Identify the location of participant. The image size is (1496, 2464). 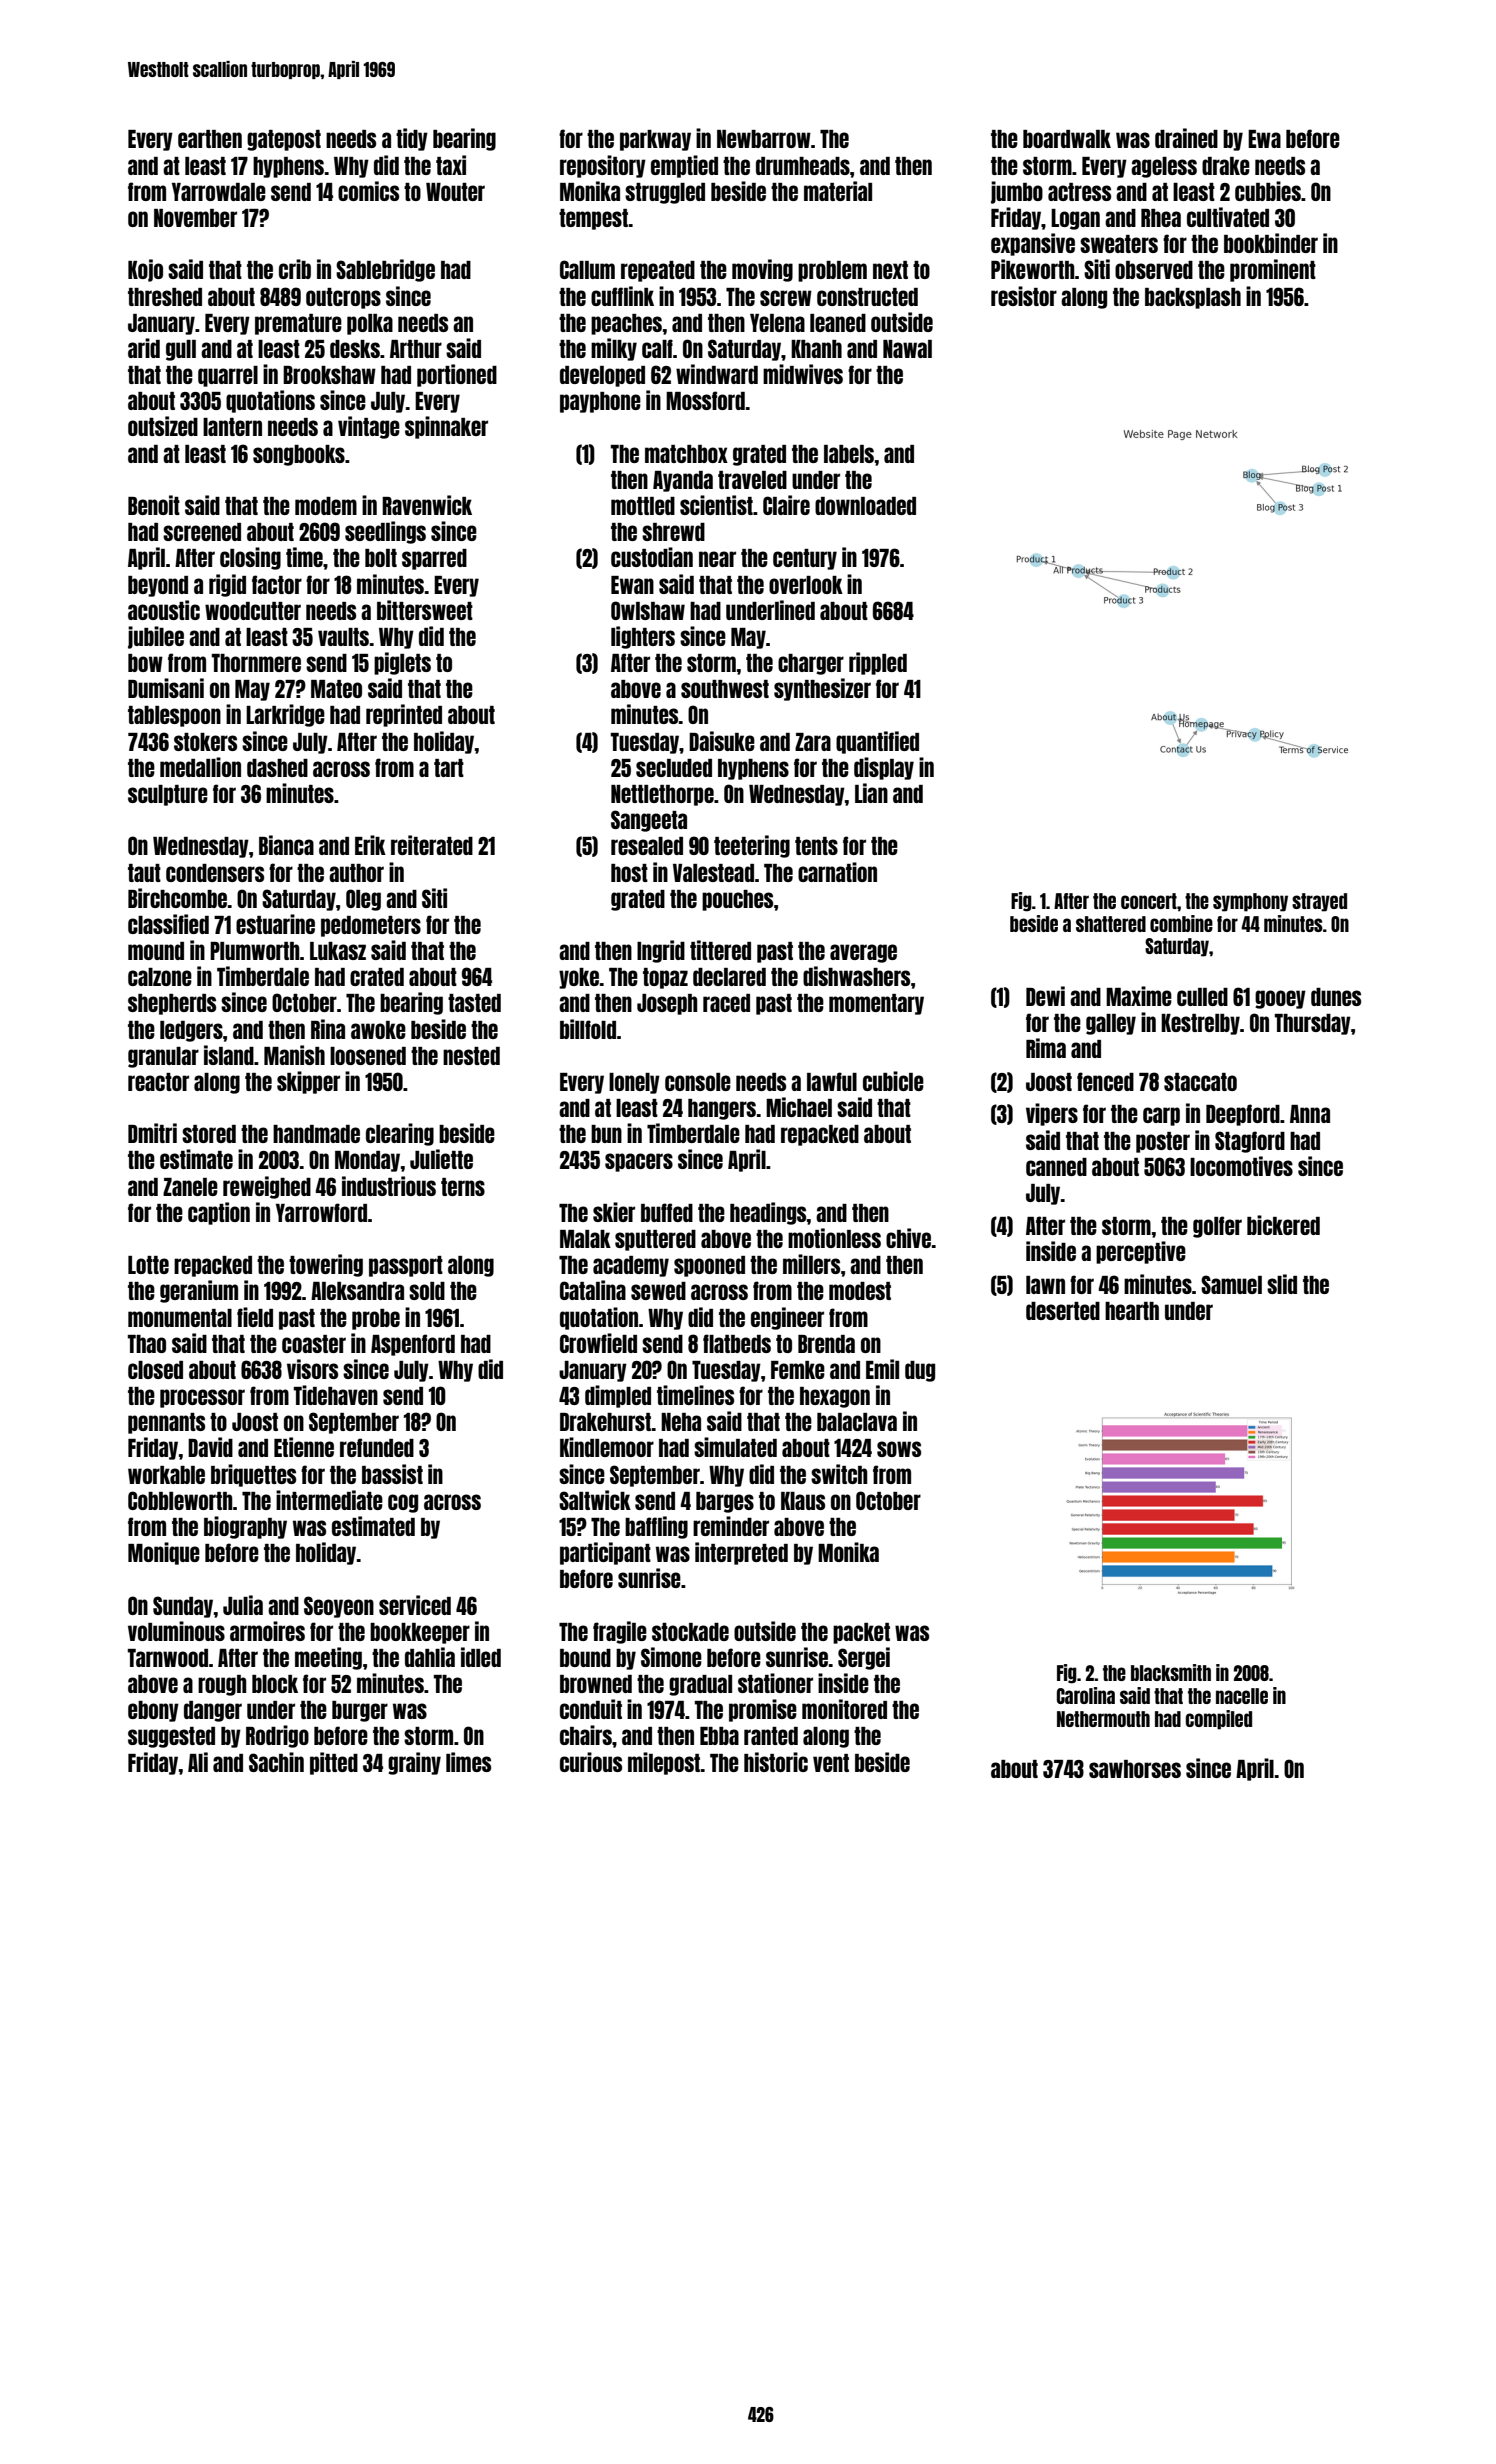
(605, 1553).
